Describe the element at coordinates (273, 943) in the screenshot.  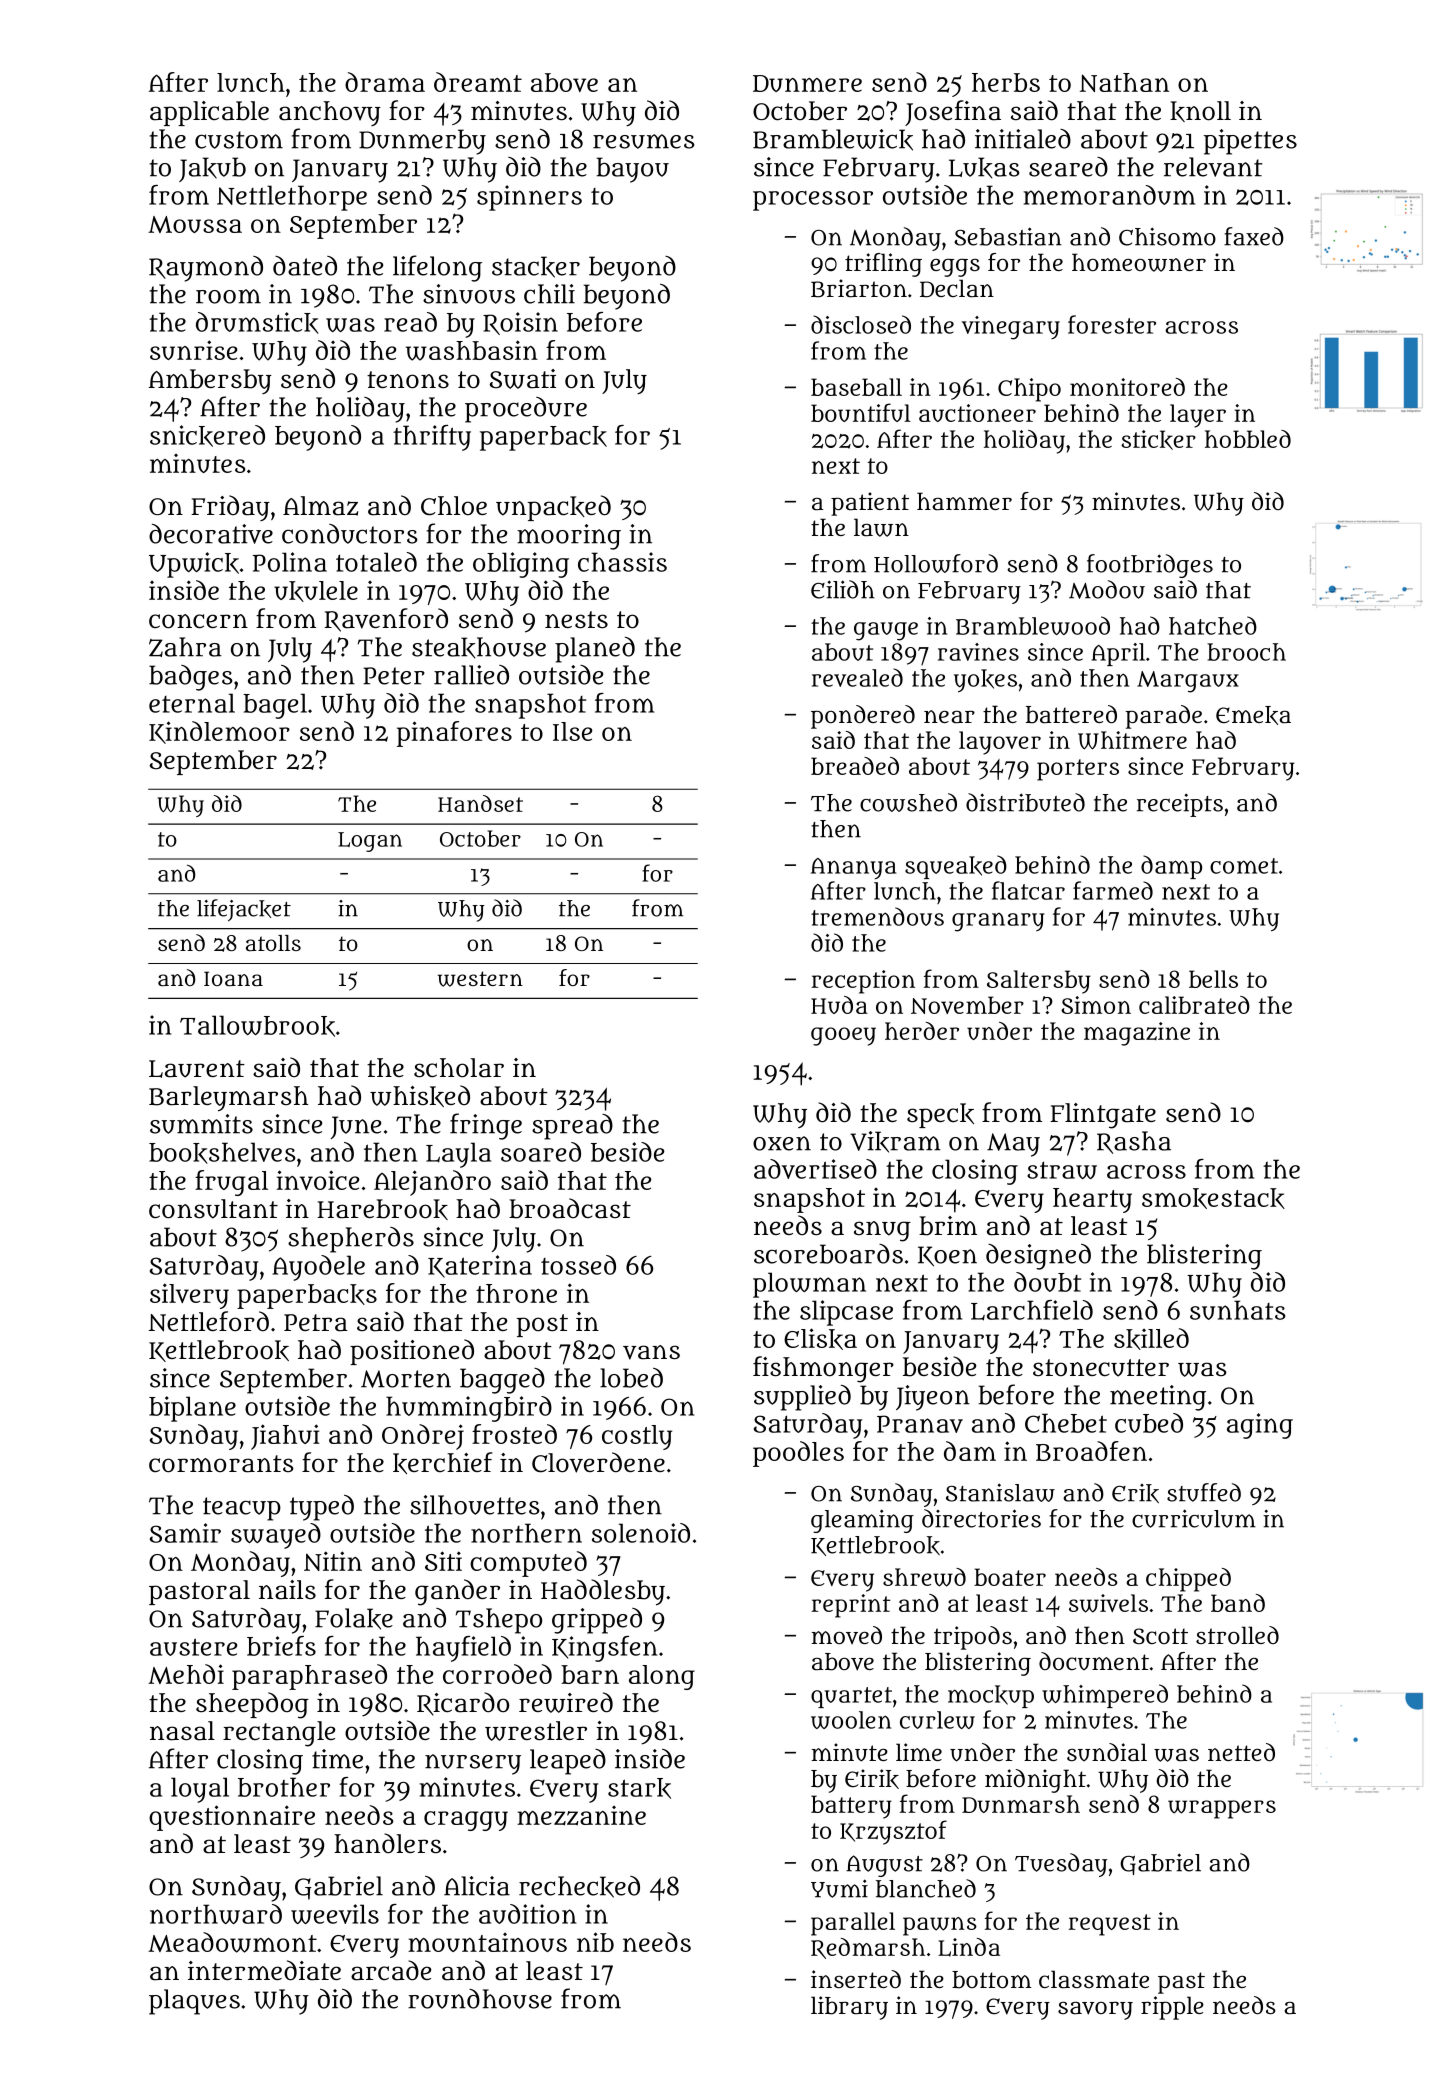
I see `atolls` at that location.
